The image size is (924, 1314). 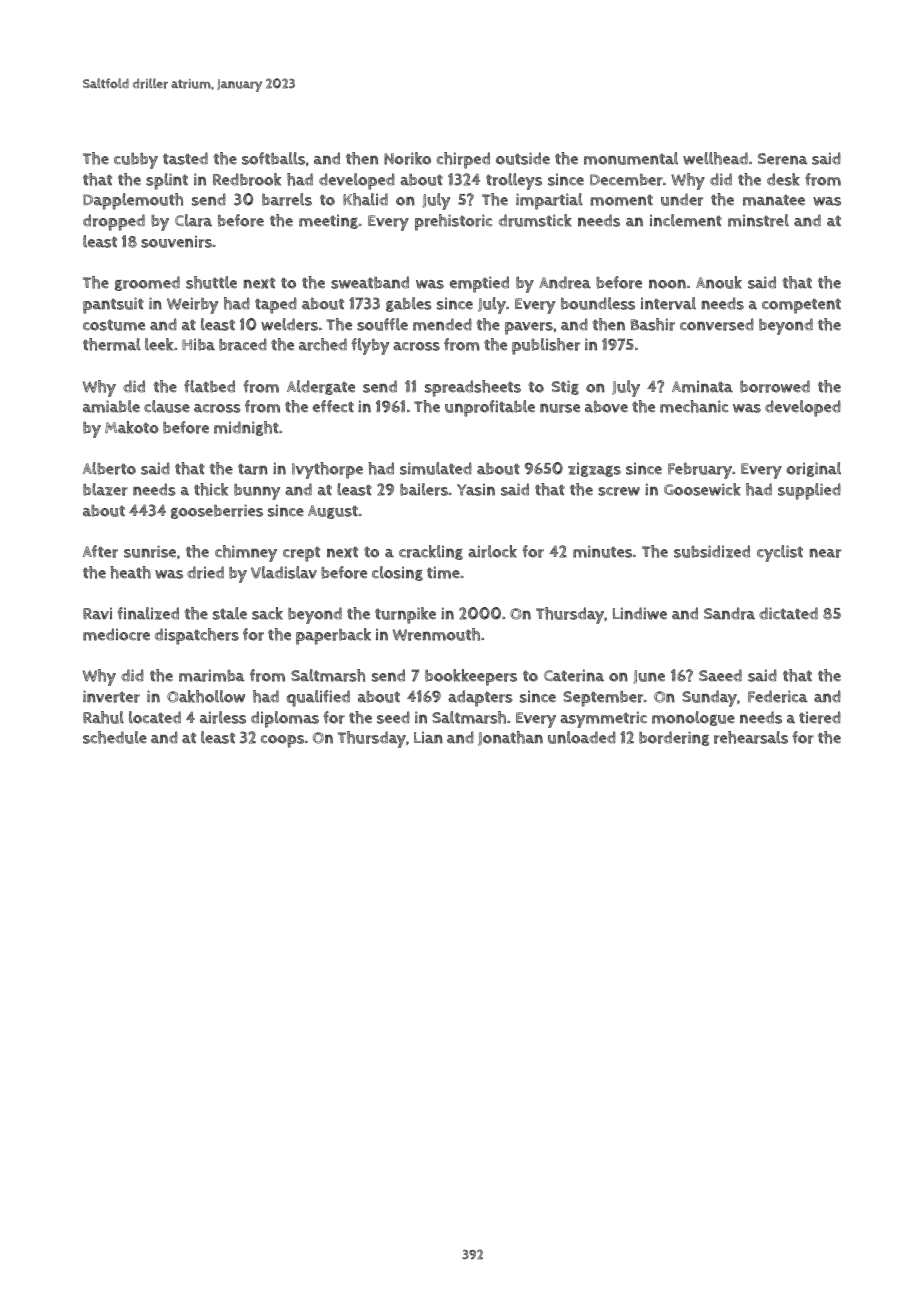 I want to click on publisher, so click(x=546, y=346).
